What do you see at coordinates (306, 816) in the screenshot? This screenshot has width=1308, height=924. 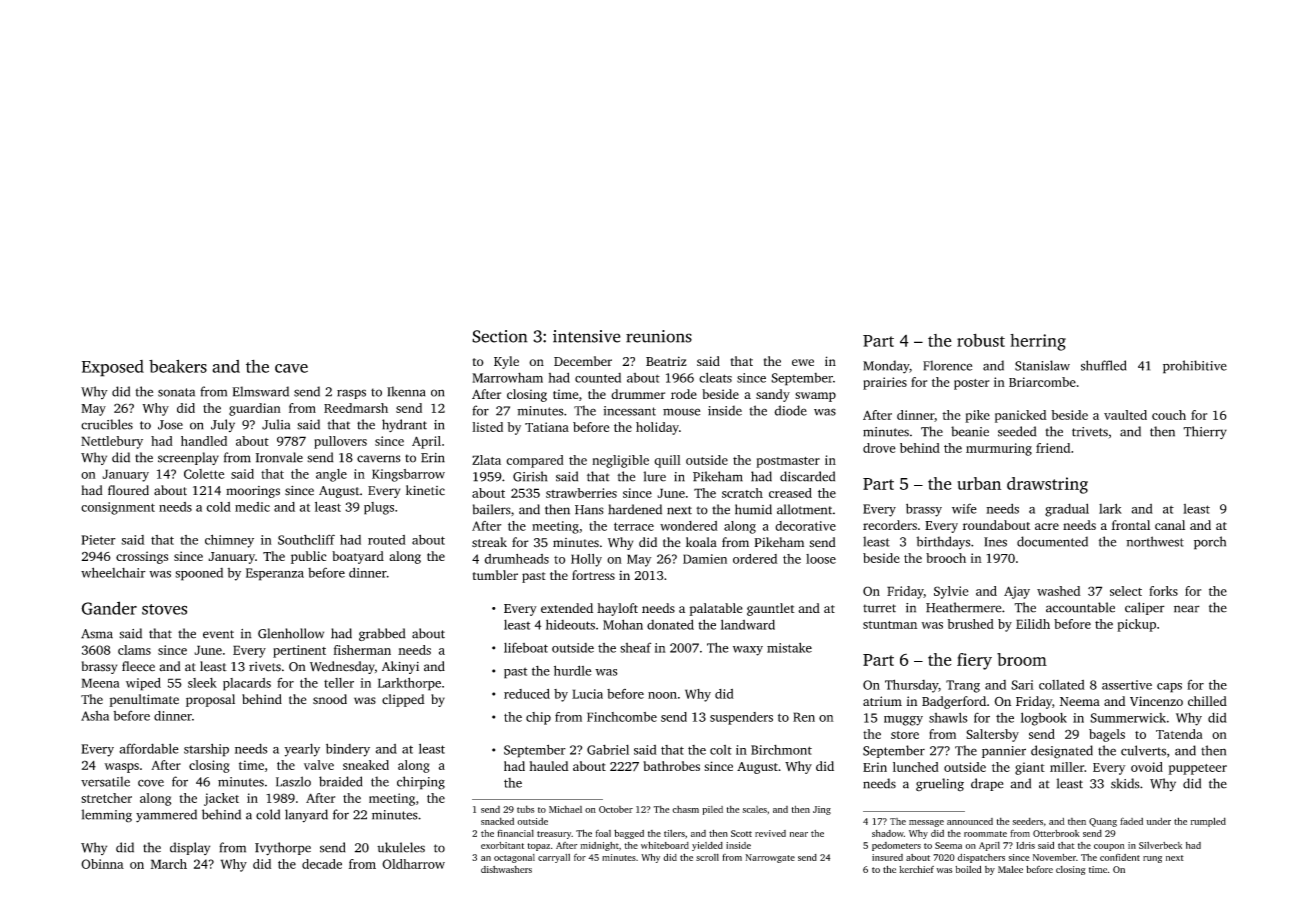 I see `lanyard` at bounding box center [306, 816].
